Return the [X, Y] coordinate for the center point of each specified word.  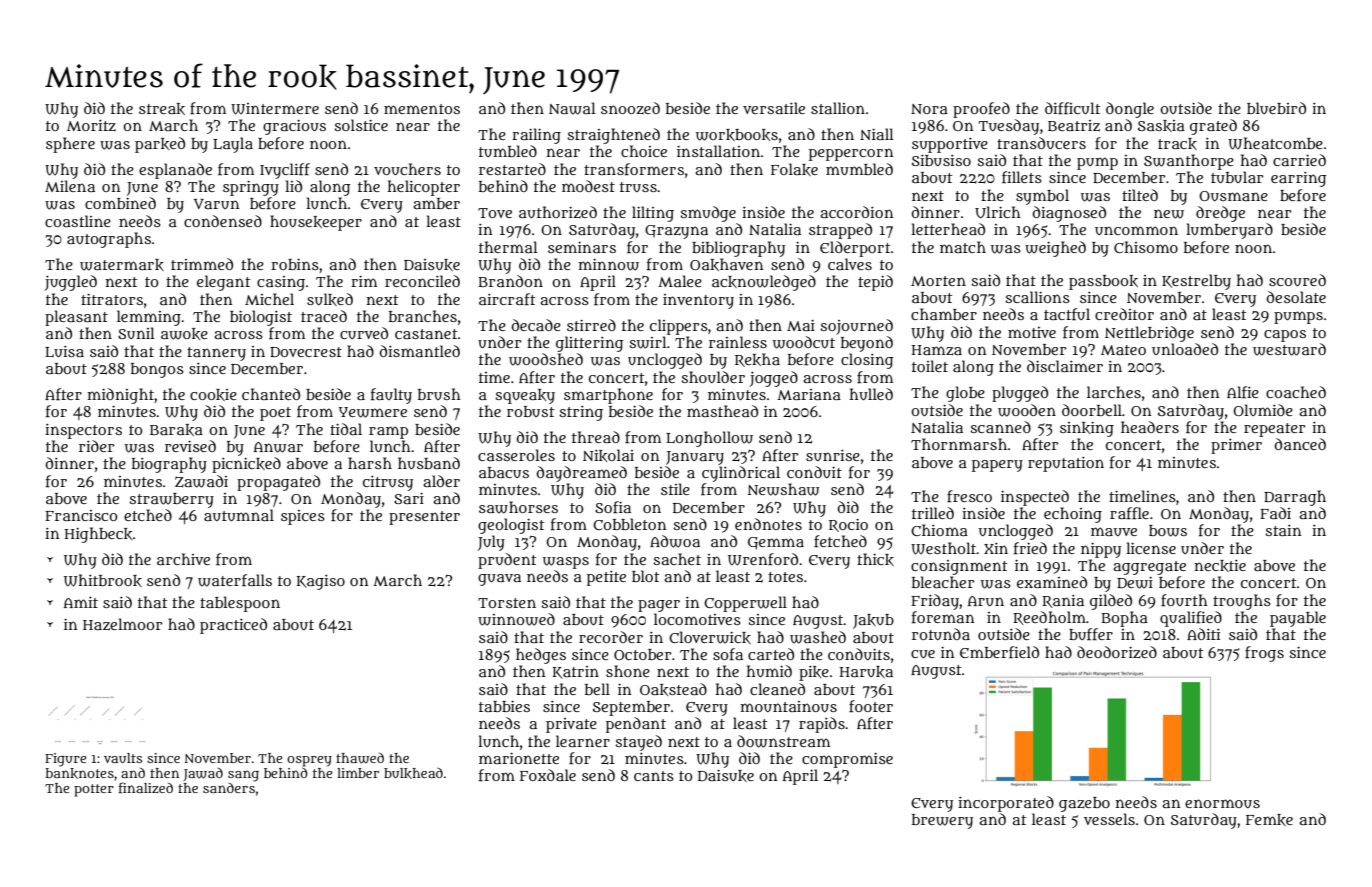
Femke [1269, 820]
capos [1285, 336]
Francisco [81, 515]
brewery [942, 821]
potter [94, 790]
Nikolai [608, 455]
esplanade [175, 171]
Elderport [855, 249]
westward [1289, 349]
